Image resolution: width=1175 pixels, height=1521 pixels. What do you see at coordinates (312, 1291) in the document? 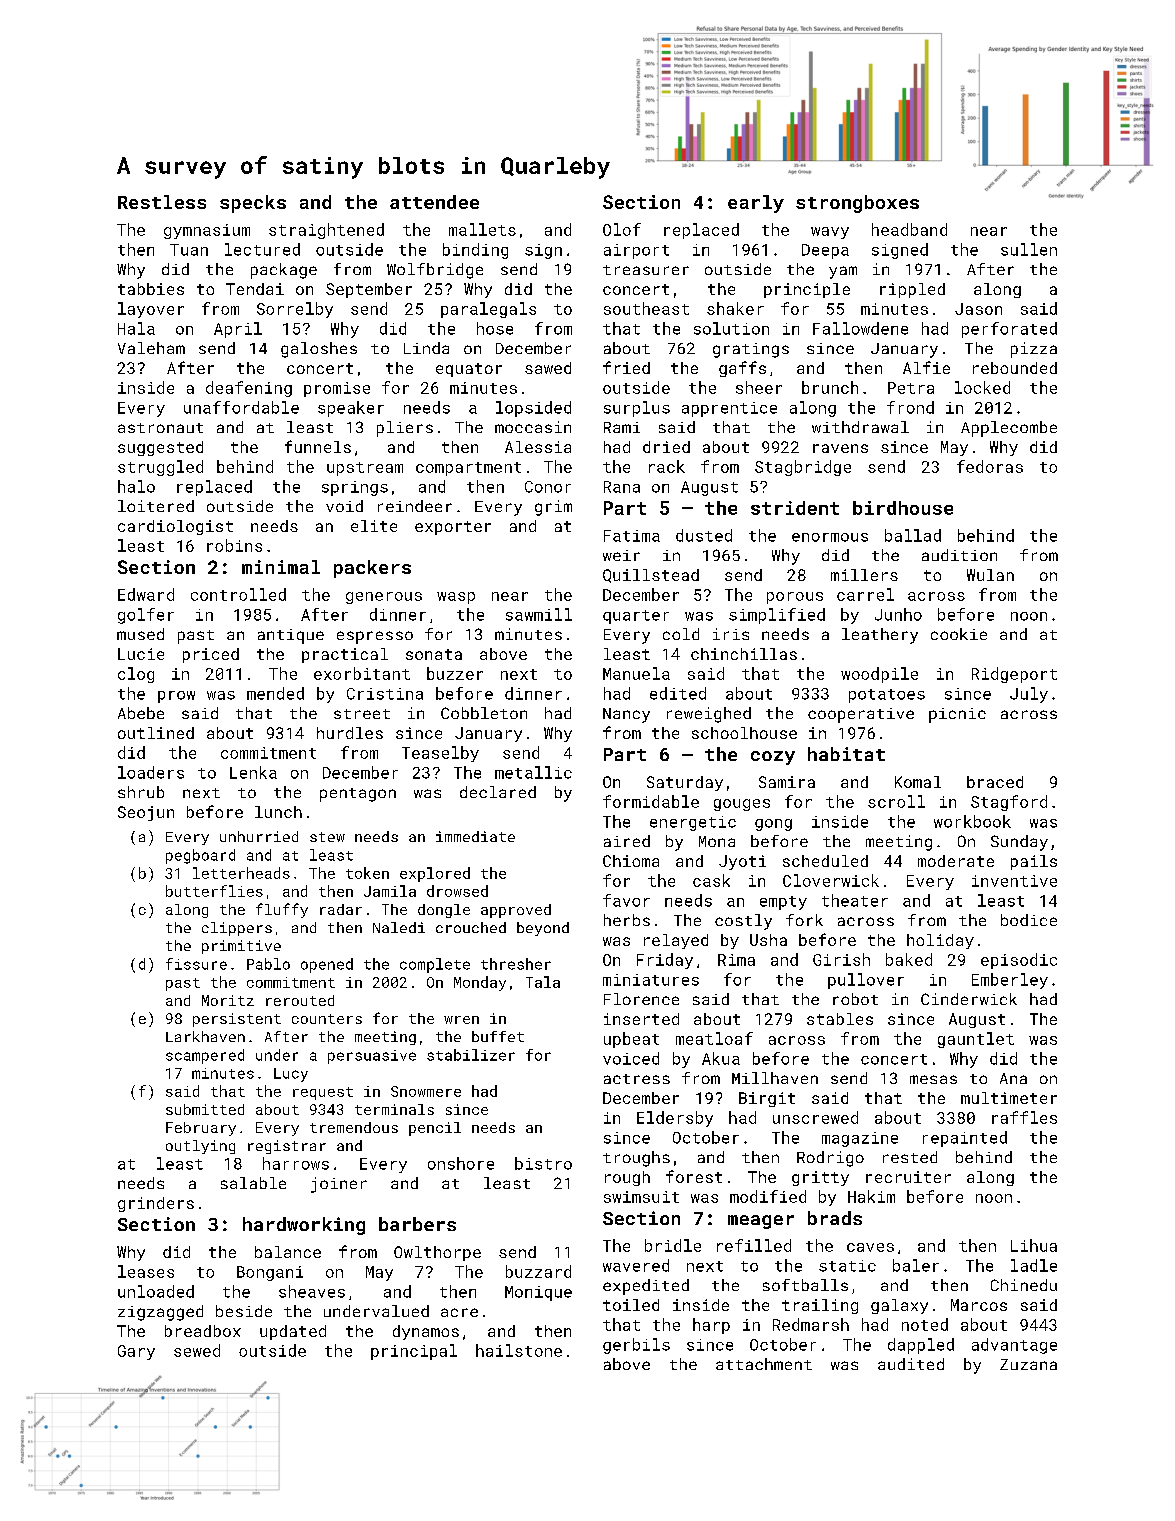
I see `sheaves` at bounding box center [312, 1291].
